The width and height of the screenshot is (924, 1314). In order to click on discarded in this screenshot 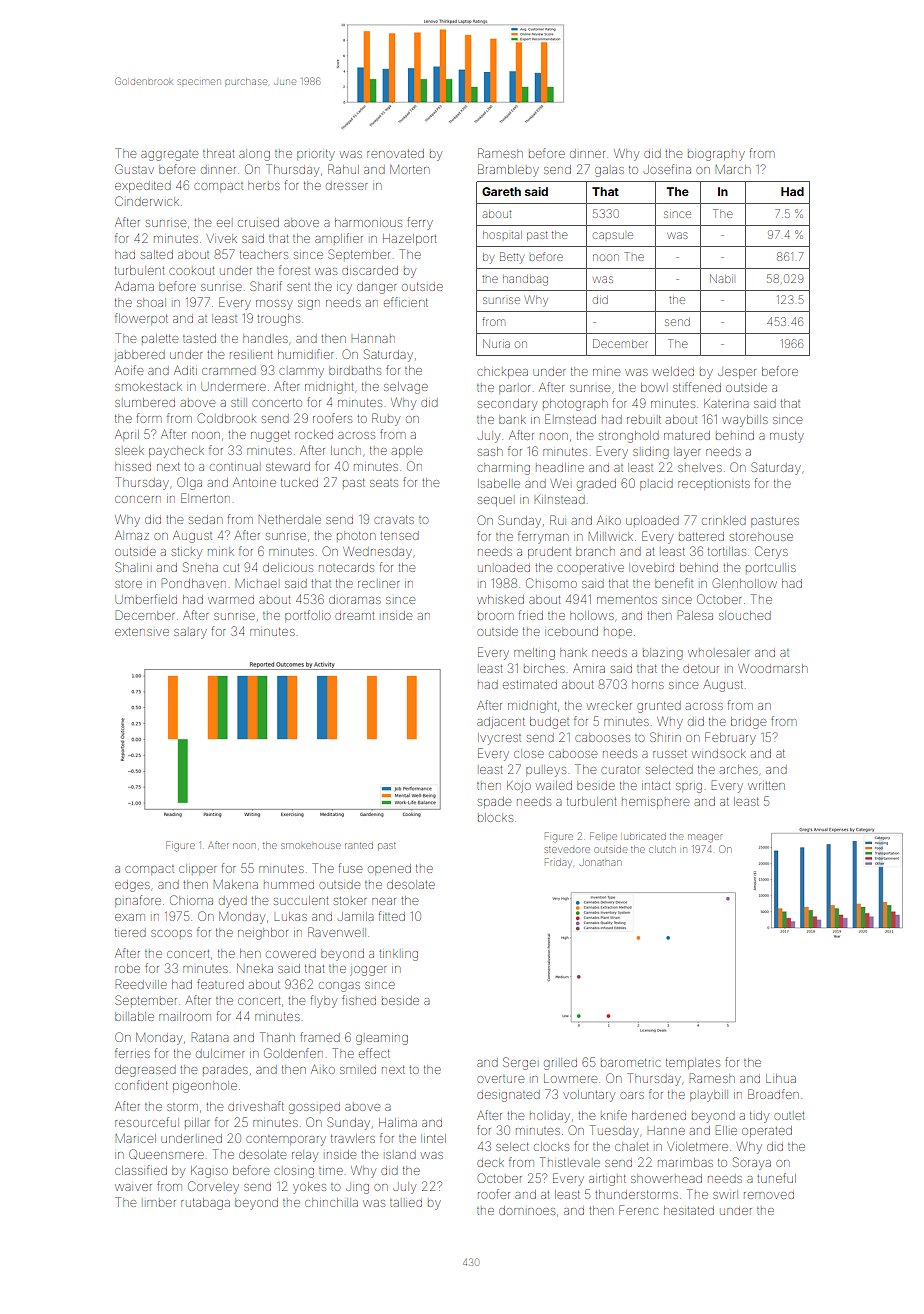, I will do `click(370, 270)`.
